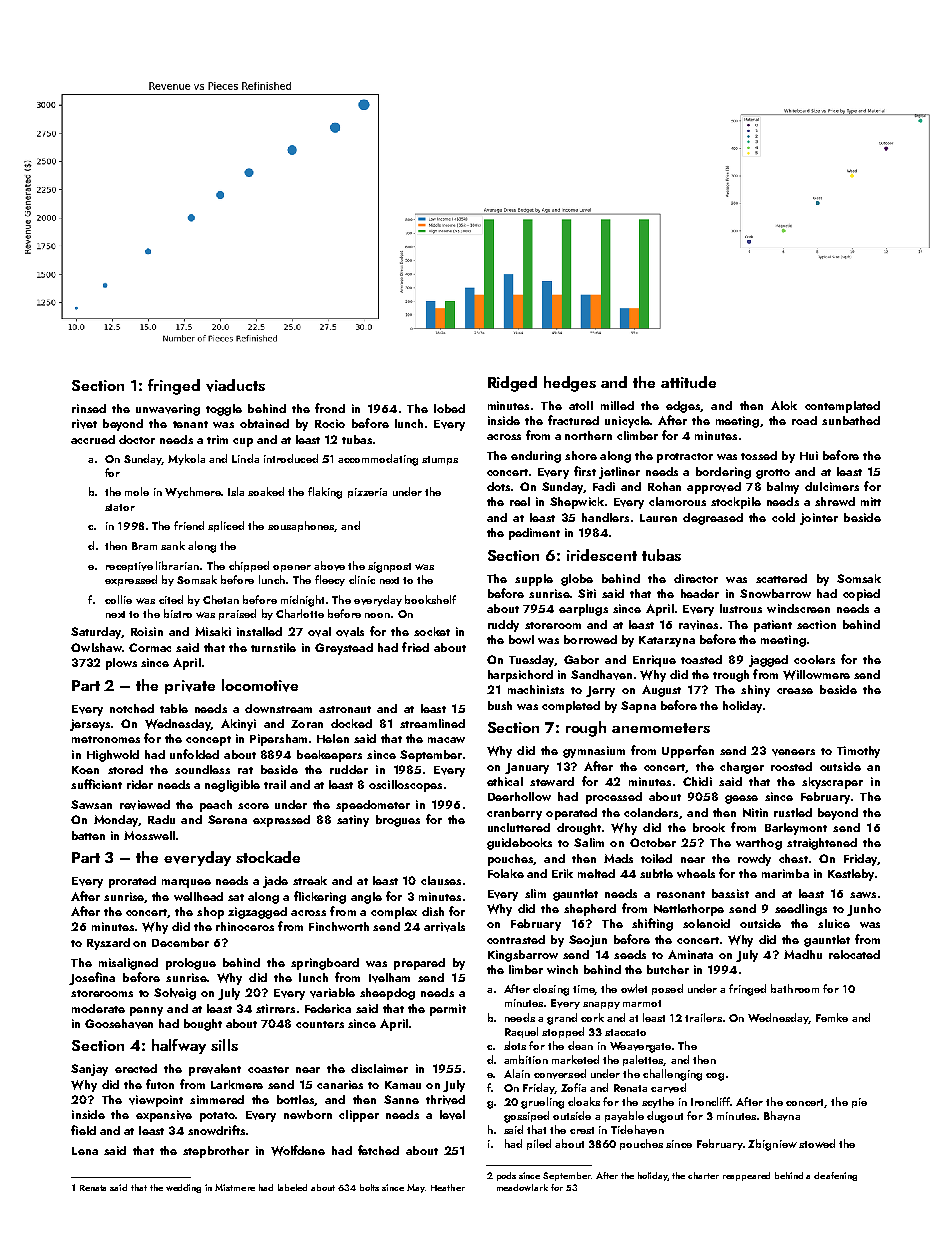 Image resolution: width=952 pixels, height=1233 pixels. I want to click on prepared, so click(419, 964).
